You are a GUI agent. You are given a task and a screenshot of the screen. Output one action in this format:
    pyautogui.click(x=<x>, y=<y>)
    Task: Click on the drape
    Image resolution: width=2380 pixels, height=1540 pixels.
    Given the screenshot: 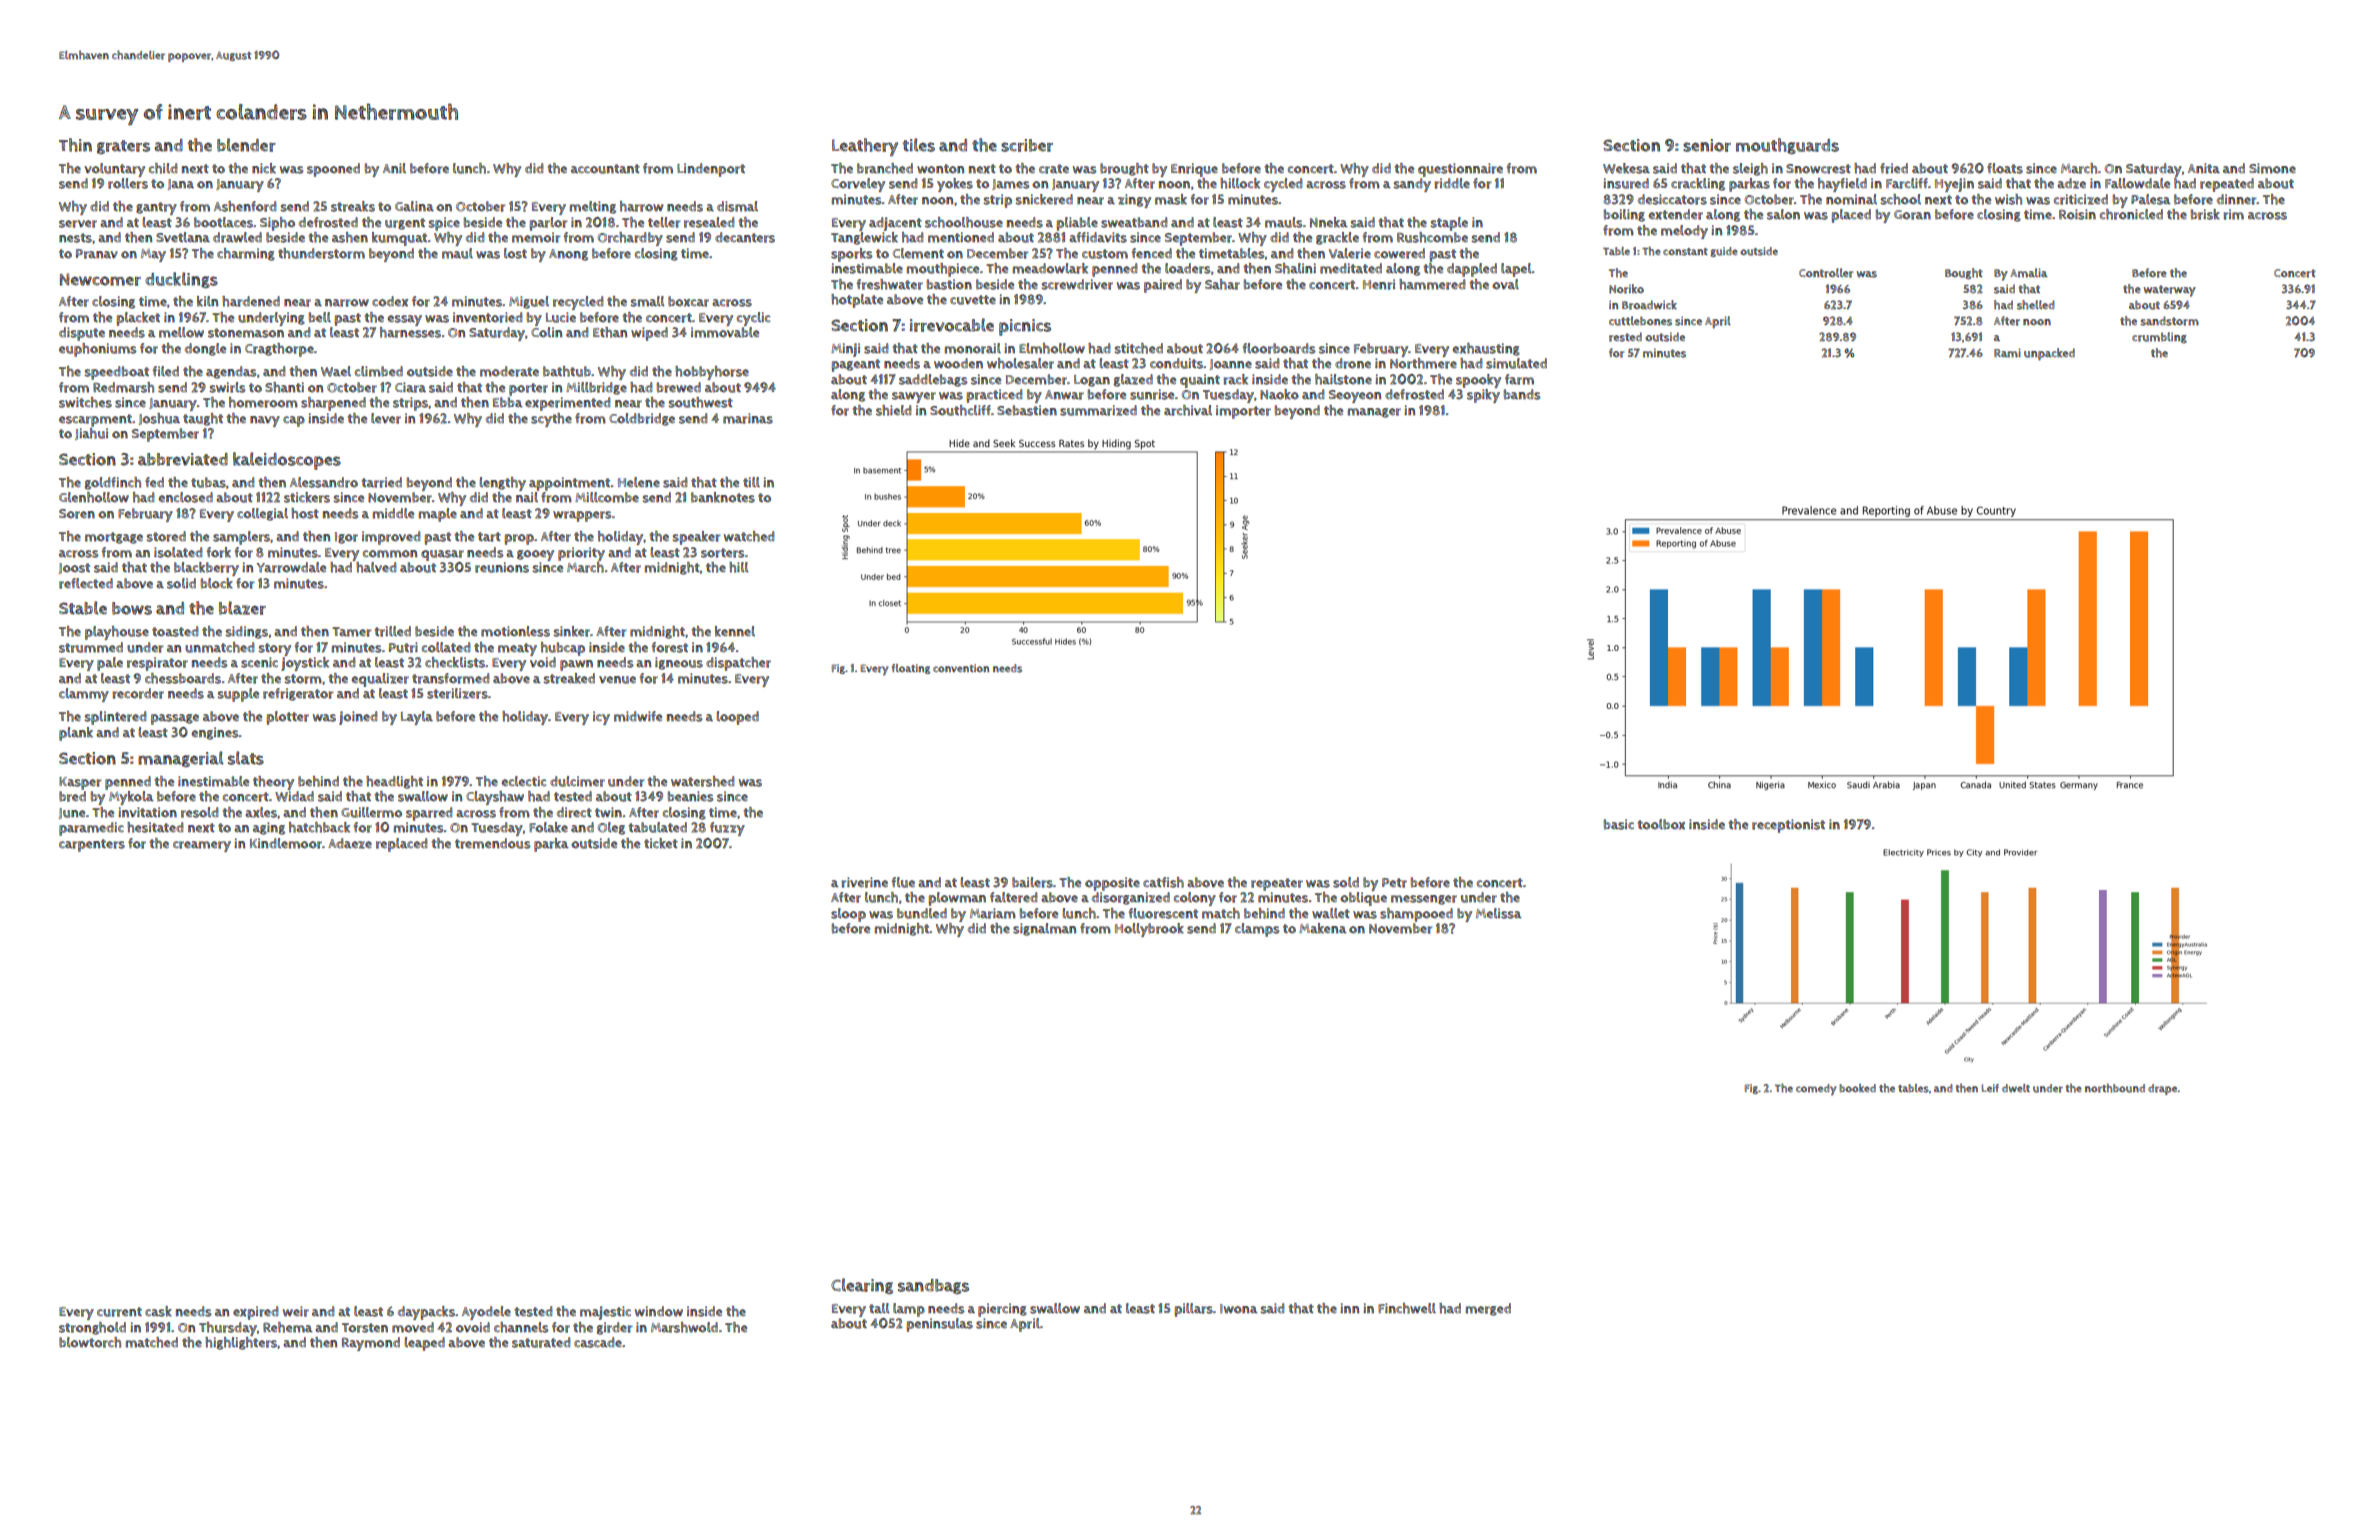 What is the action you would take?
    pyautogui.click(x=2163, y=1089)
